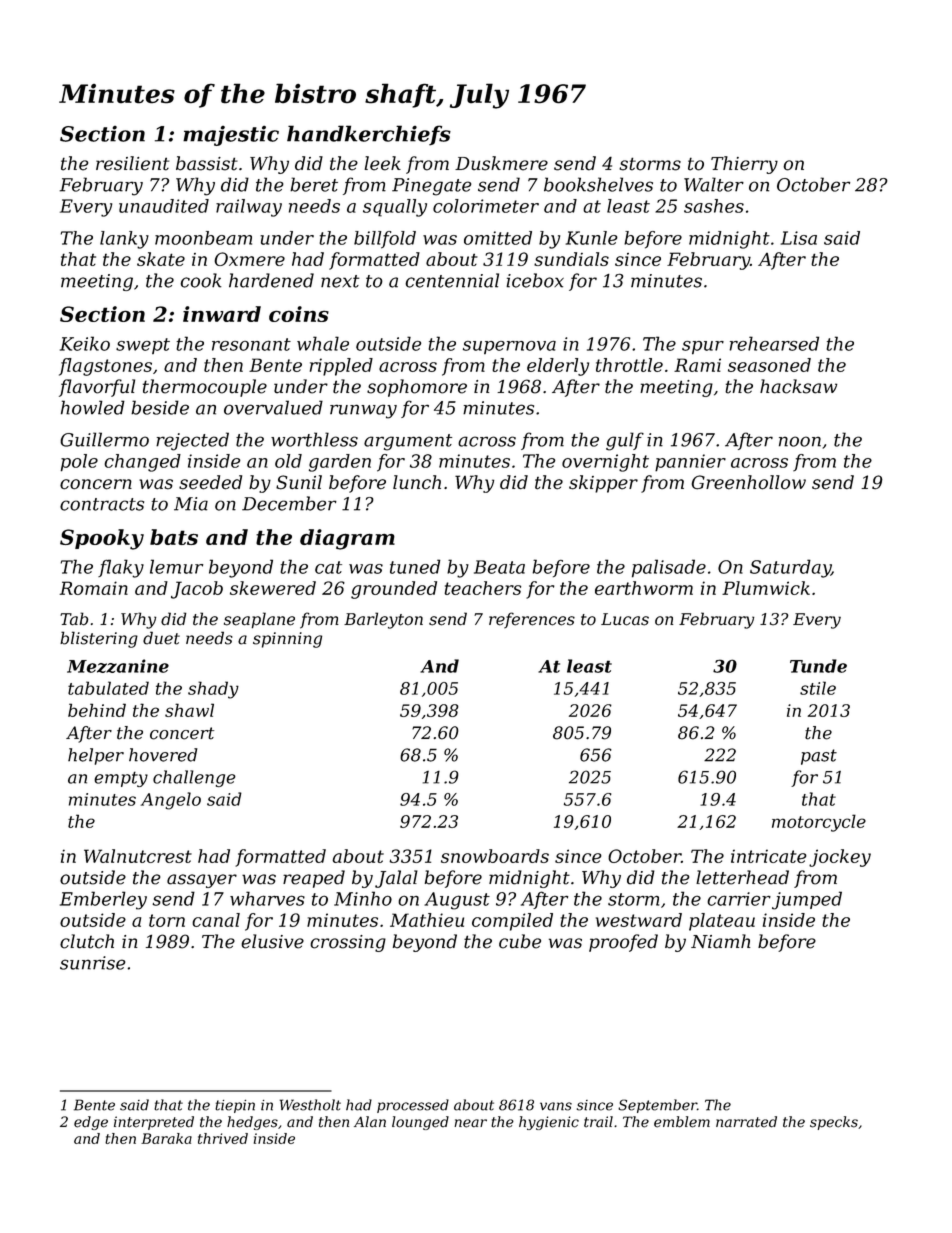 Image resolution: width=952 pixels, height=1233 pixels. What do you see at coordinates (720, 941) in the screenshot?
I see `Niamh` at bounding box center [720, 941].
